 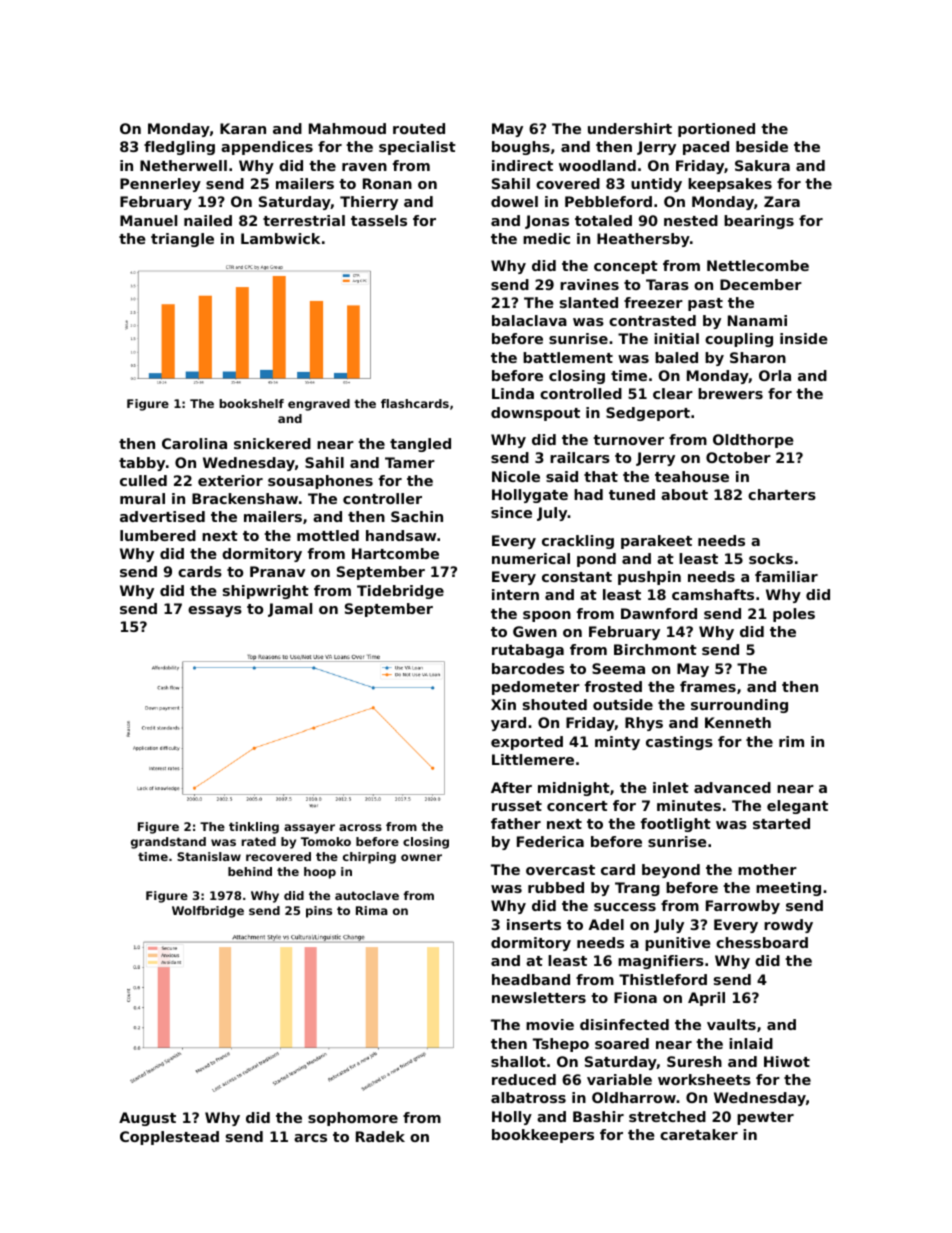 What do you see at coordinates (310, 1138) in the page?
I see `arcs` at bounding box center [310, 1138].
